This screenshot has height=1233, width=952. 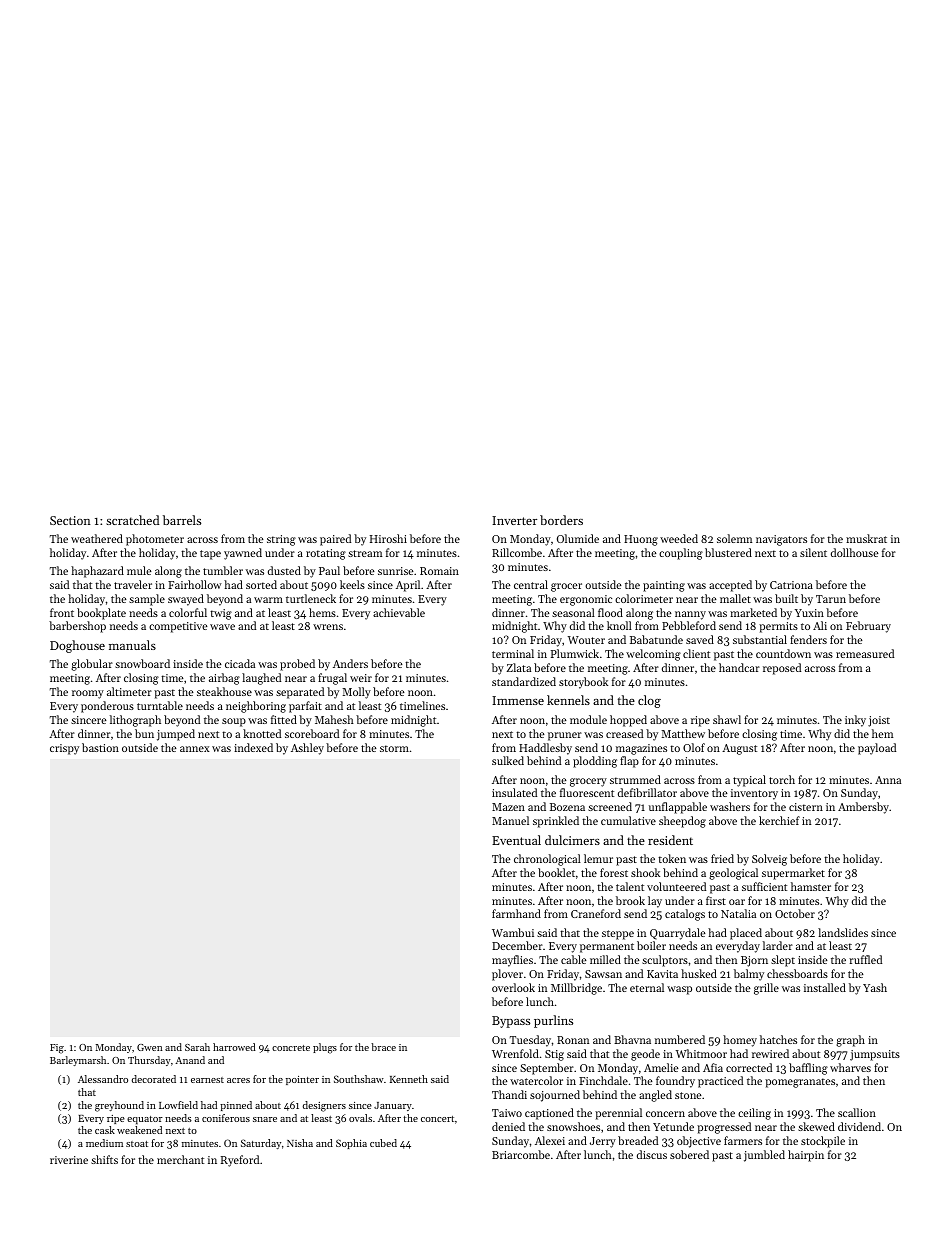 I want to click on reposed, so click(x=782, y=669).
